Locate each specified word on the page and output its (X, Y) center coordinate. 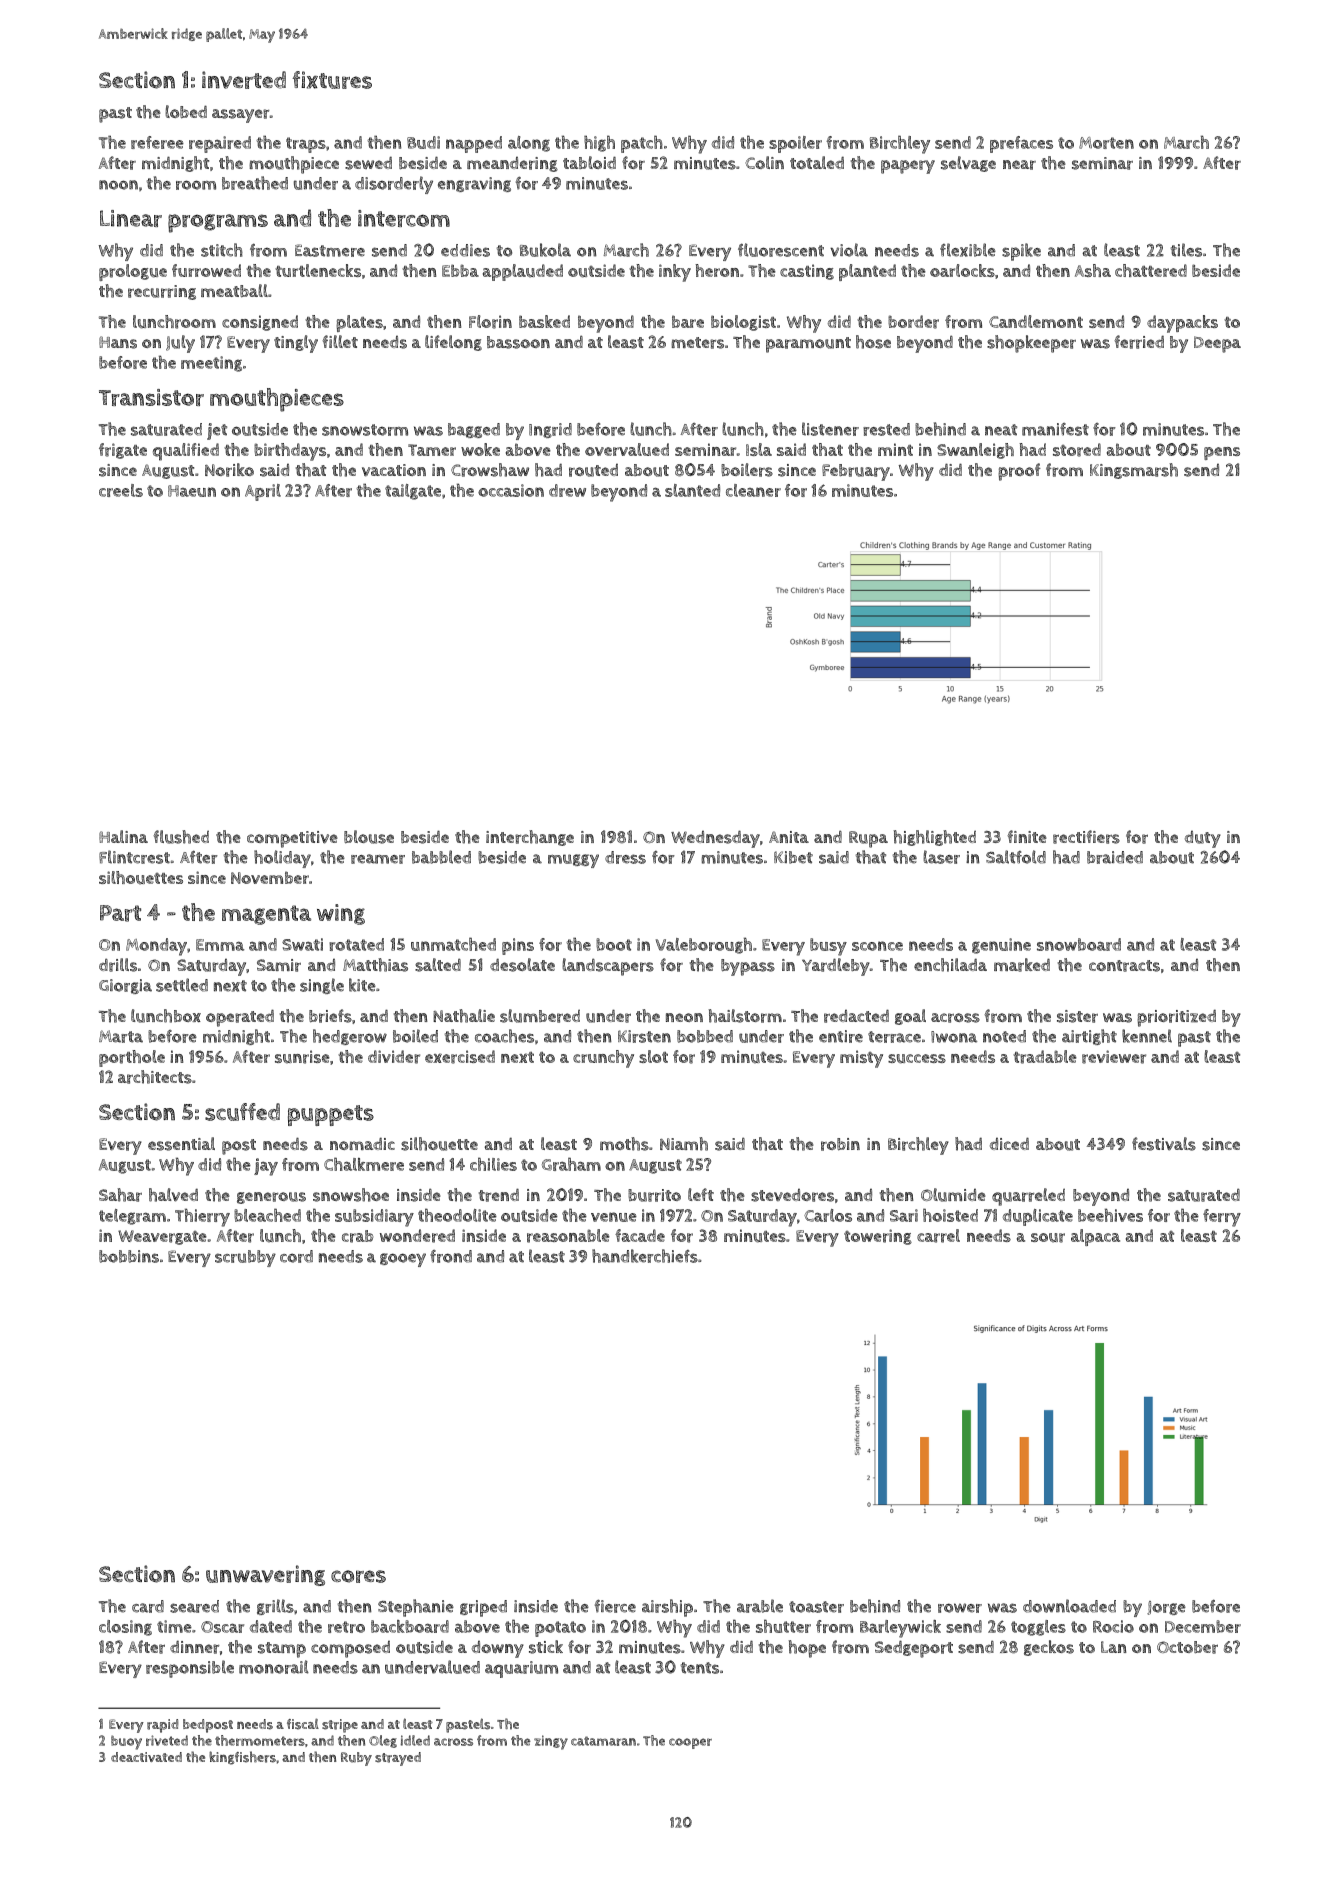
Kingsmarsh (1134, 471)
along (529, 144)
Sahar (120, 1195)
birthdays (290, 452)
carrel (938, 1236)
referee (157, 142)
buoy (126, 1742)
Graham (571, 1164)
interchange (530, 838)
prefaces (1021, 144)
